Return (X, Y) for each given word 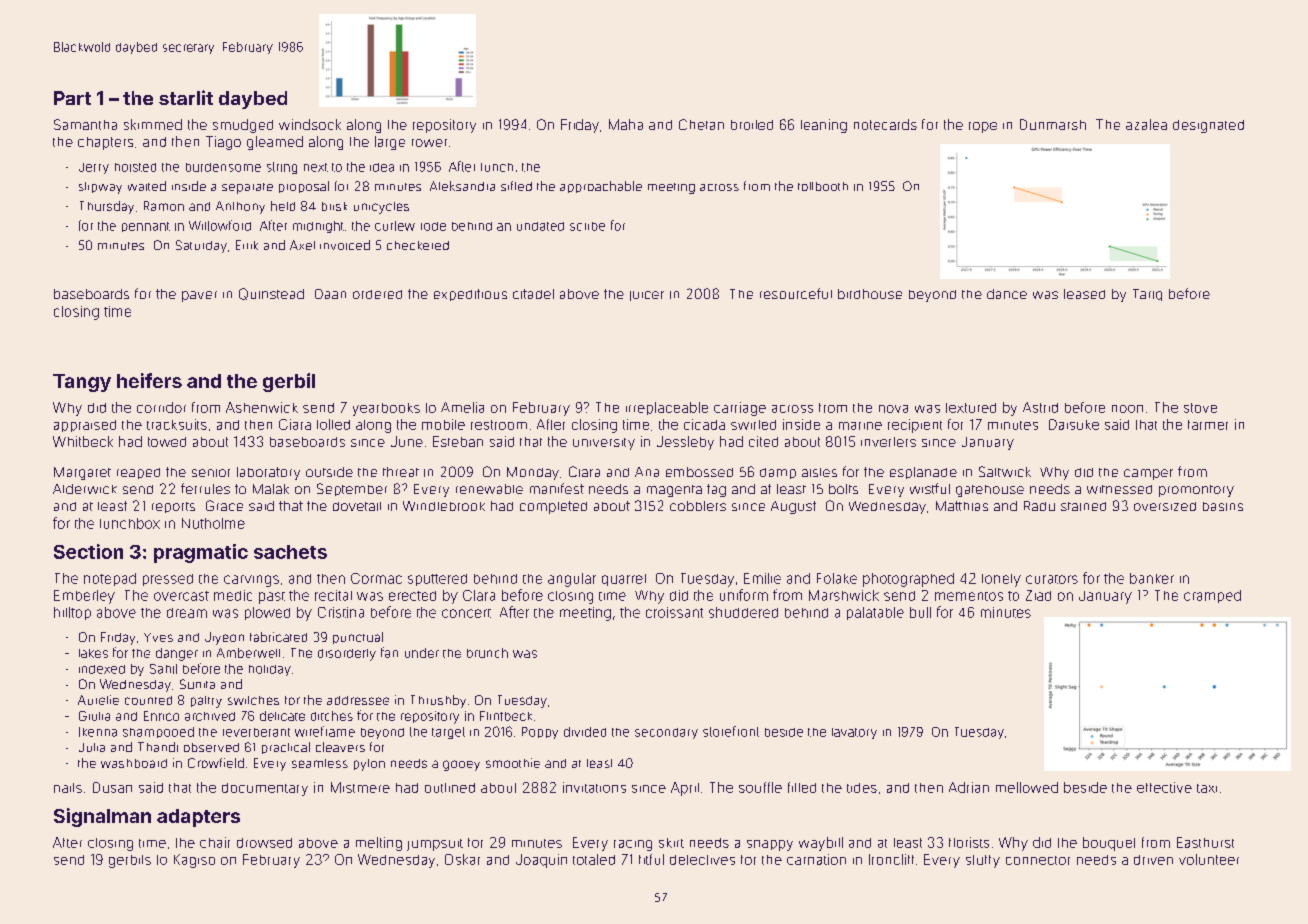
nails (68, 788)
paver (199, 296)
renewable (489, 489)
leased (1084, 294)
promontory (1196, 491)
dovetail (357, 506)
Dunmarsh (1053, 124)
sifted (516, 186)
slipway (100, 188)
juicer (647, 296)
